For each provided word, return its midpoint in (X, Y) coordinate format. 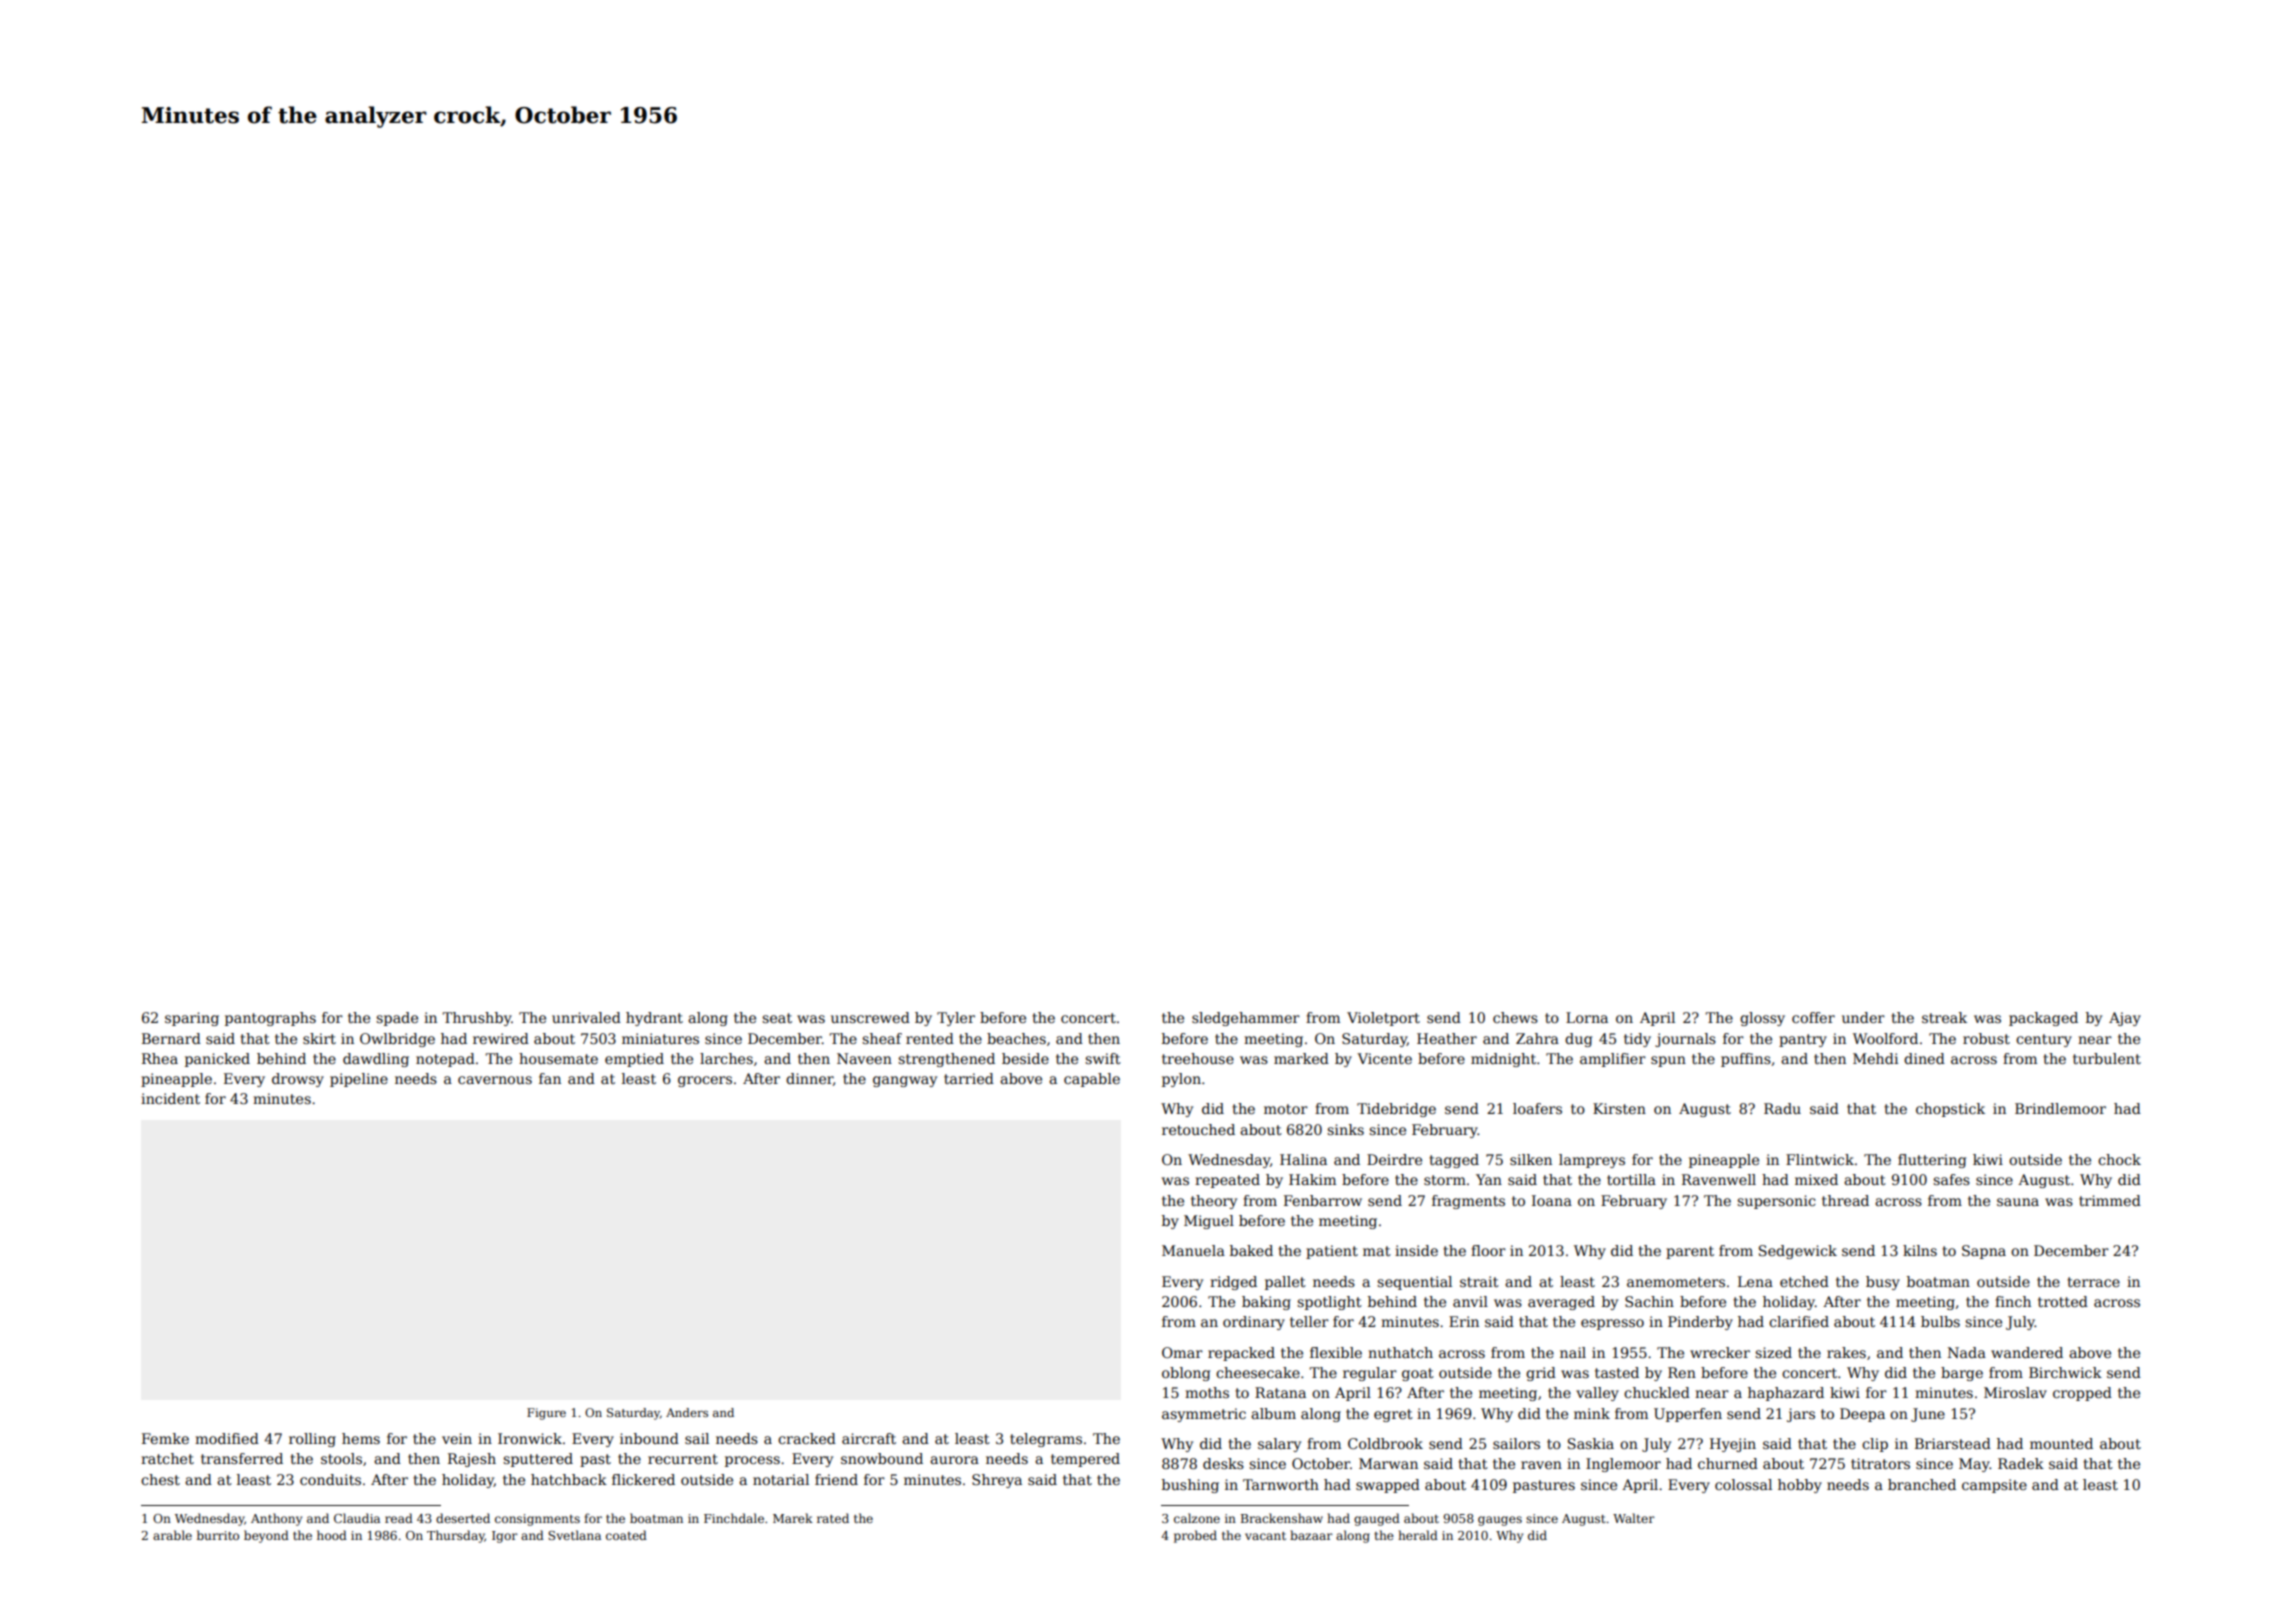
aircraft (869, 1438)
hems (361, 1438)
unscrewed (870, 1017)
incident (170, 1098)
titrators (1880, 1463)
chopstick (1950, 1110)
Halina (1303, 1159)
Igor (505, 1537)
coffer (1813, 1017)
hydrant (654, 1019)
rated (833, 1518)
